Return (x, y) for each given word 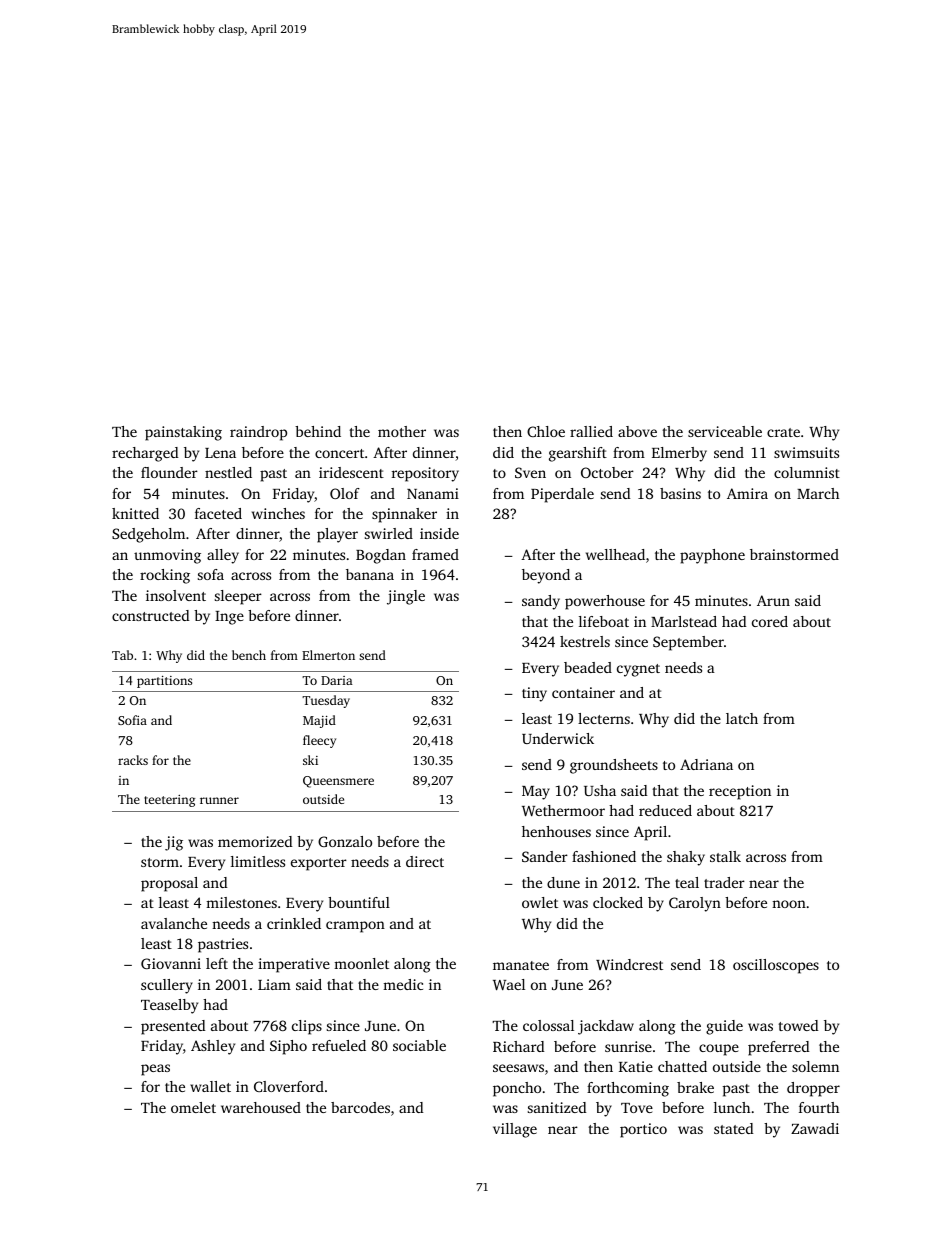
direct (425, 861)
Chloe (546, 431)
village (515, 1130)
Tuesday (326, 701)
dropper (813, 1089)
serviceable (725, 431)
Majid (319, 721)
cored (770, 621)
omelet (193, 1107)
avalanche (174, 923)
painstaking (183, 433)
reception (740, 792)
